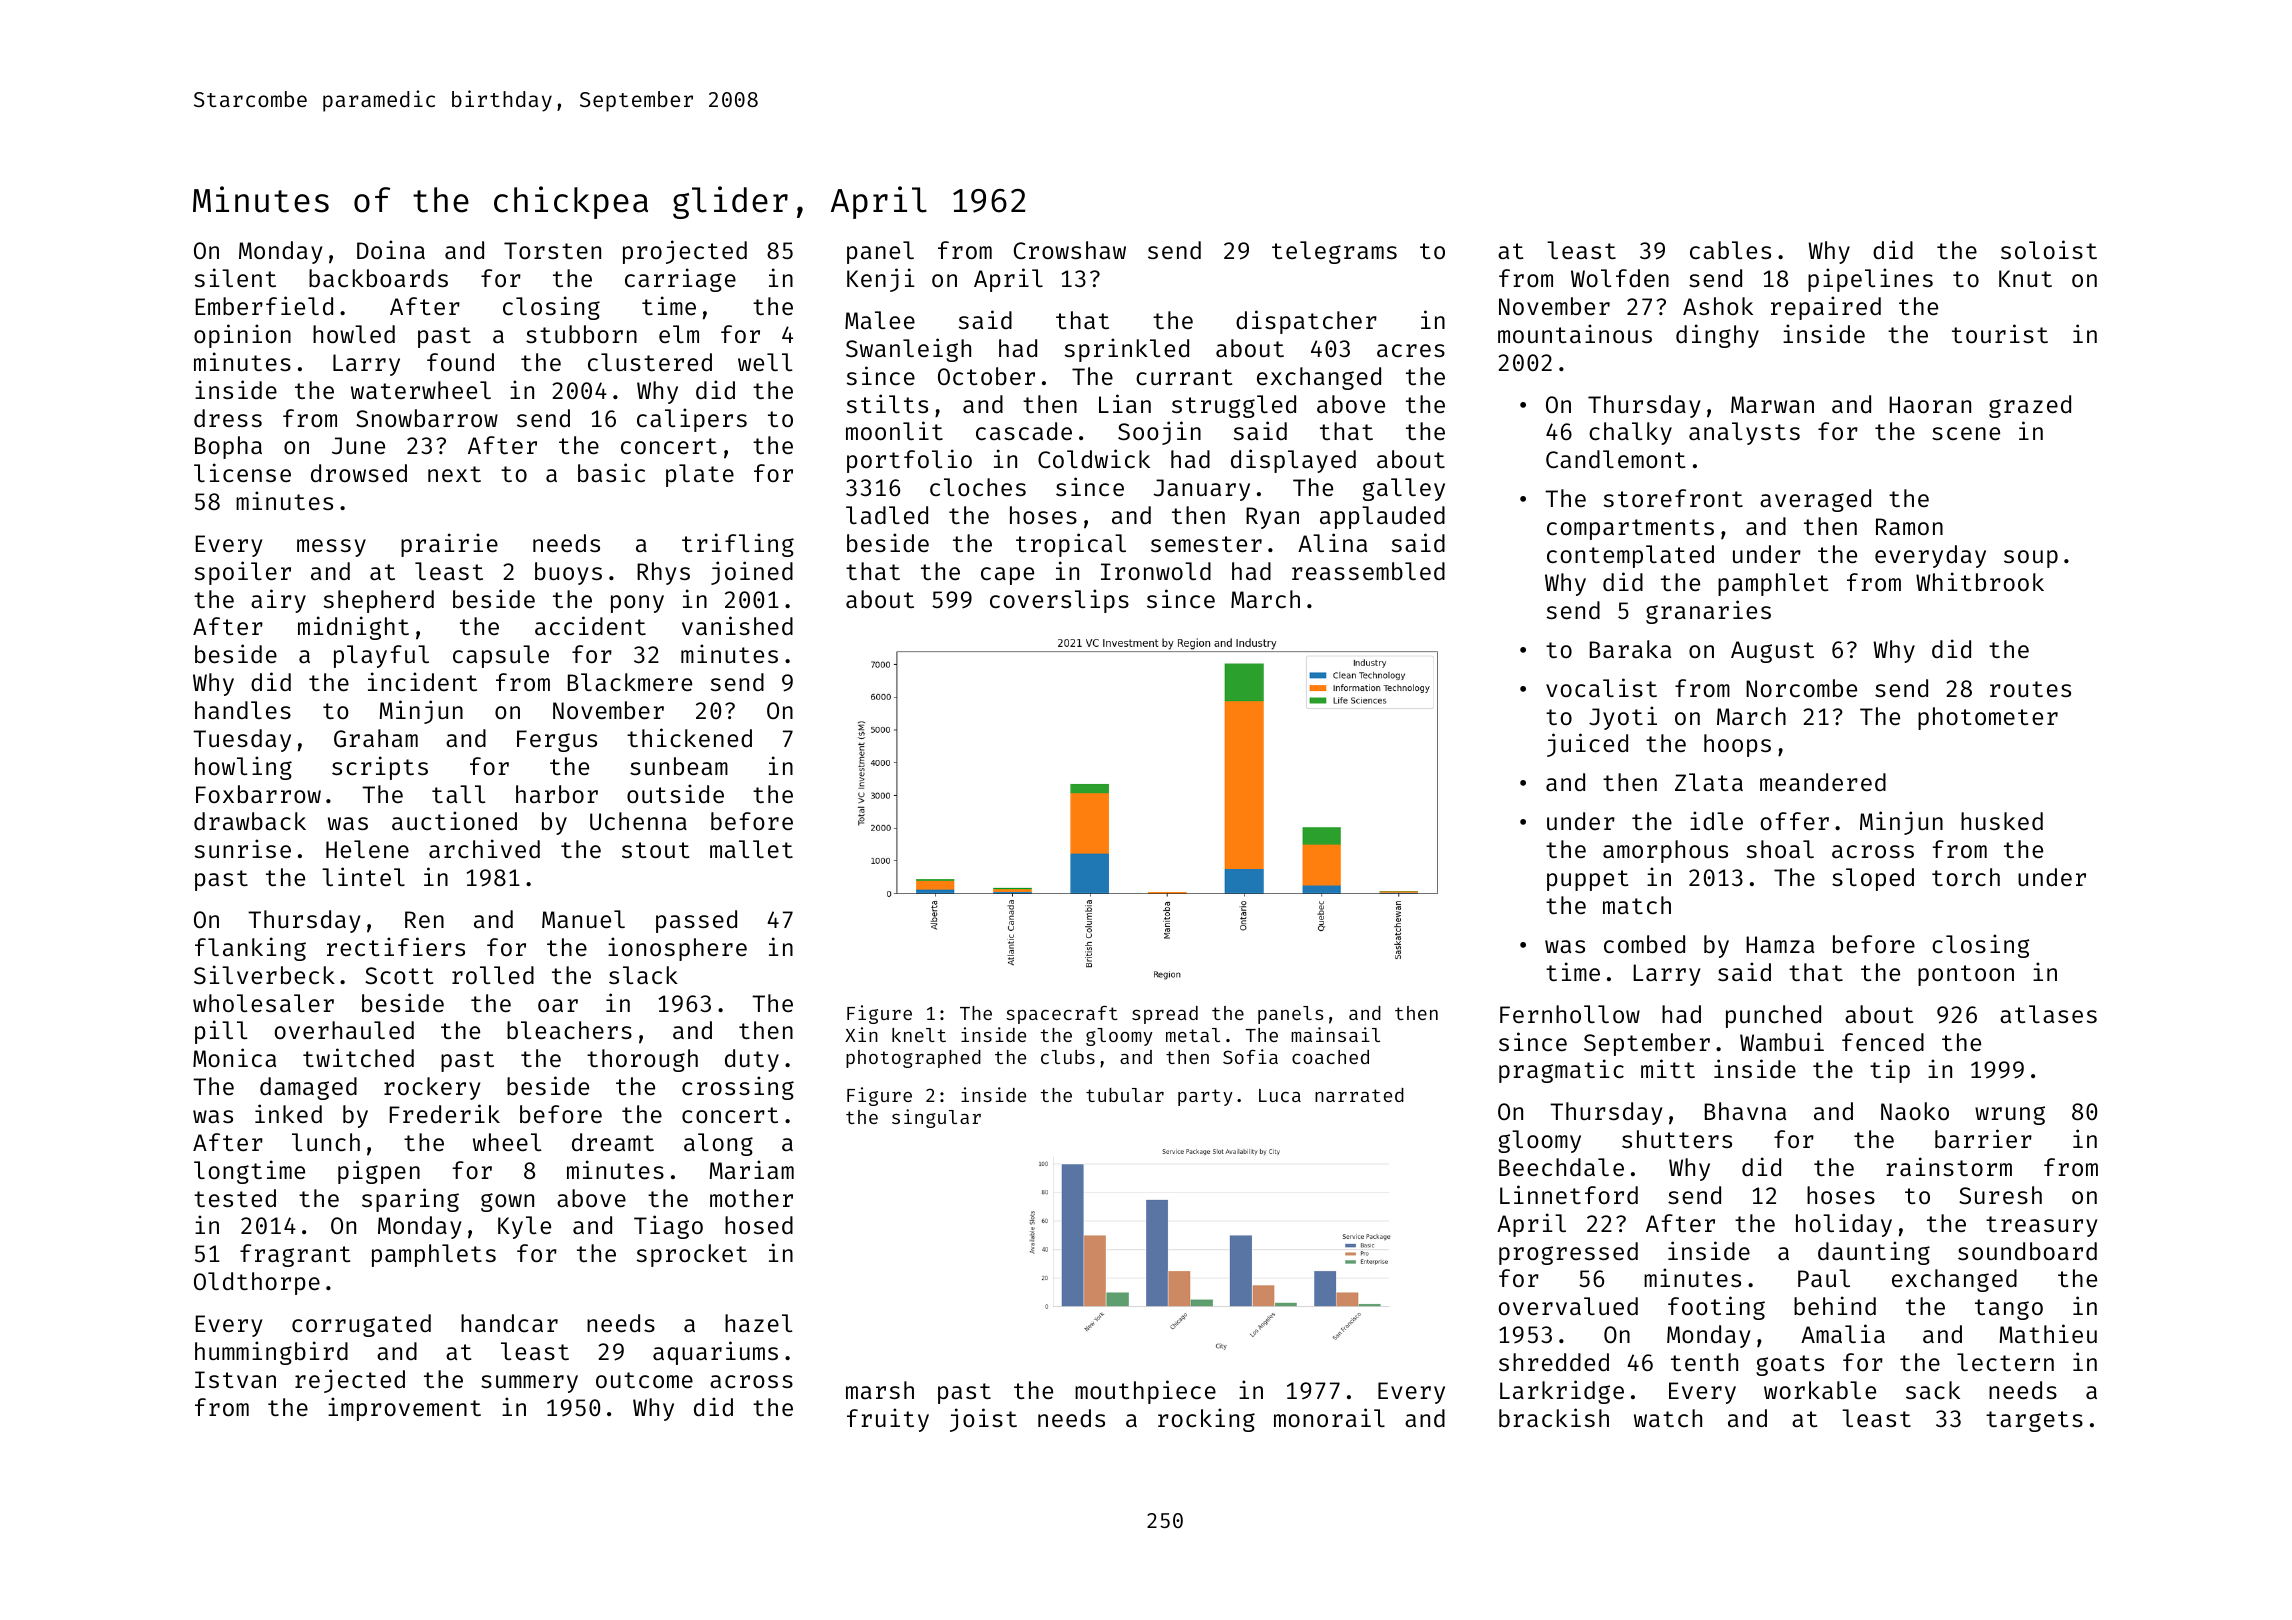 Image resolution: width=2292 pixels, height=1620 pixels. What do you see at coordinates (692, 1255) in the screenshot?
I see `sprocket` at bounding box center [692, 1255].
